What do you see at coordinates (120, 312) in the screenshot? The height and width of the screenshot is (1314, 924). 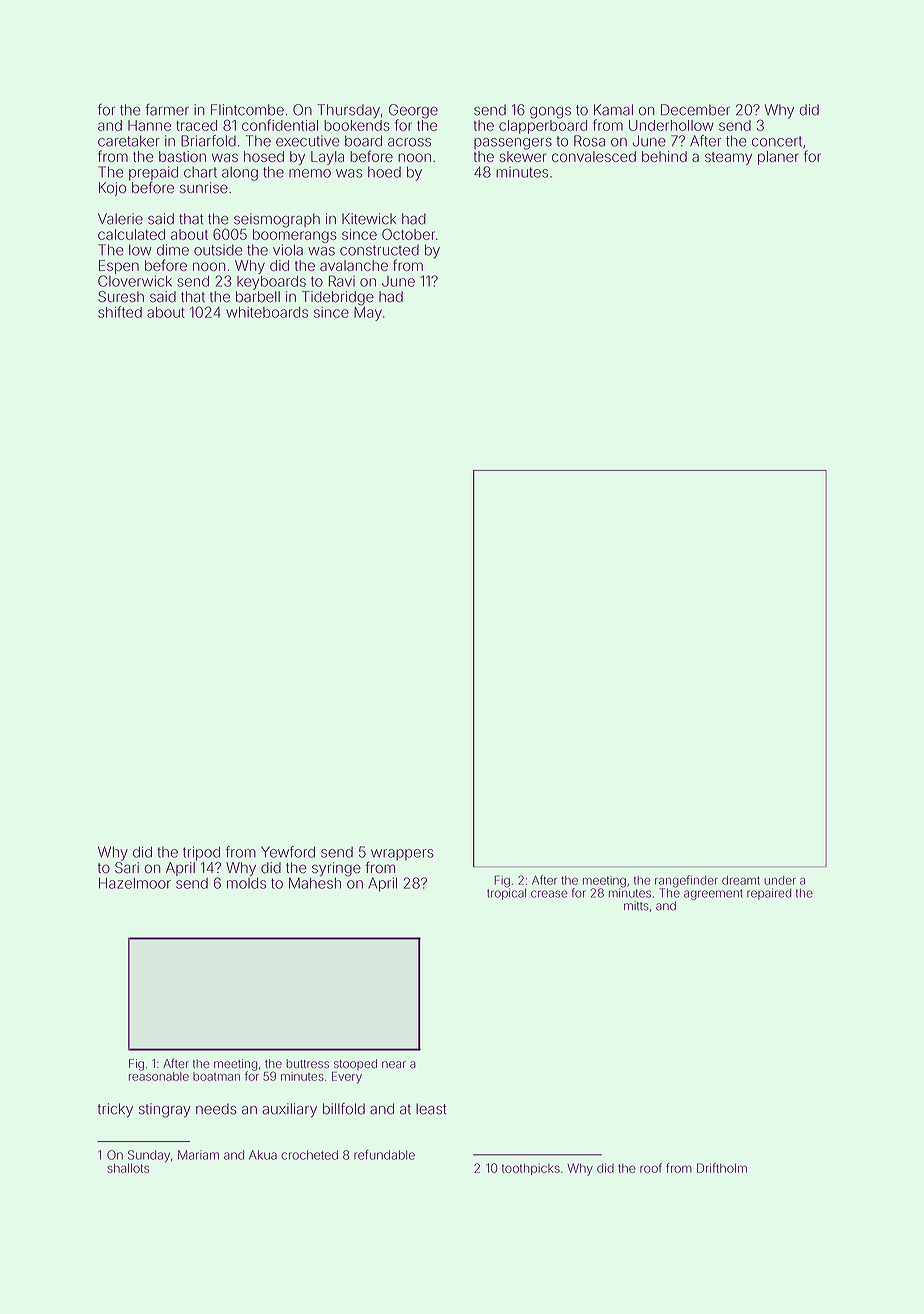 I see `shifted` at bounding box center [120, 312].
